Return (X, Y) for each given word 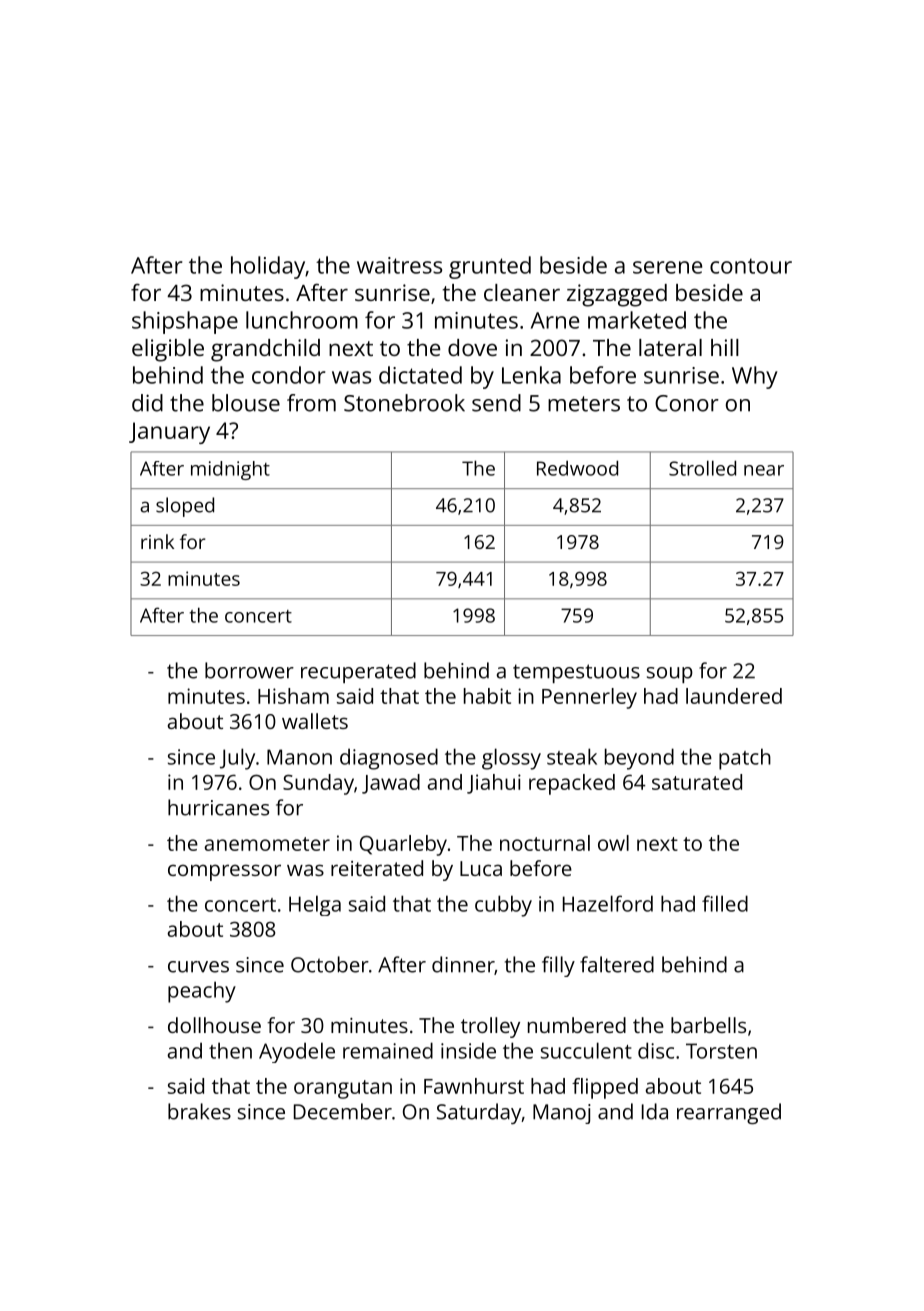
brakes (199, 1111)
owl (613, 843)
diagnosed (389, 759)
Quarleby (403, 845)
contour (751, 266)
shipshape (185, 322)
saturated (697, 782)
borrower (249, 670)
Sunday (318, 784)
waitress (399, 265)
